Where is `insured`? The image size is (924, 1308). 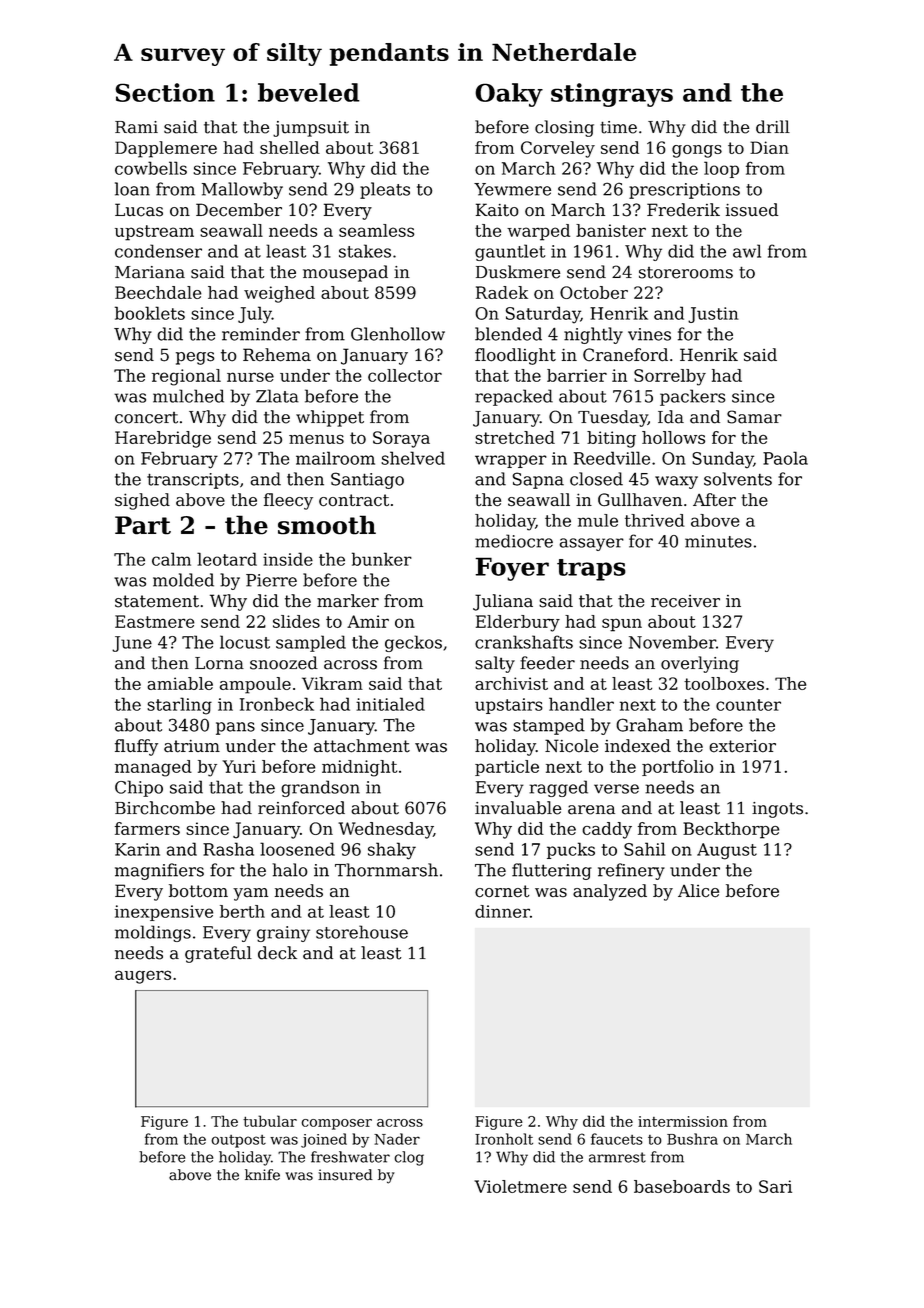
insured is located at coordinates (345, 1175).
